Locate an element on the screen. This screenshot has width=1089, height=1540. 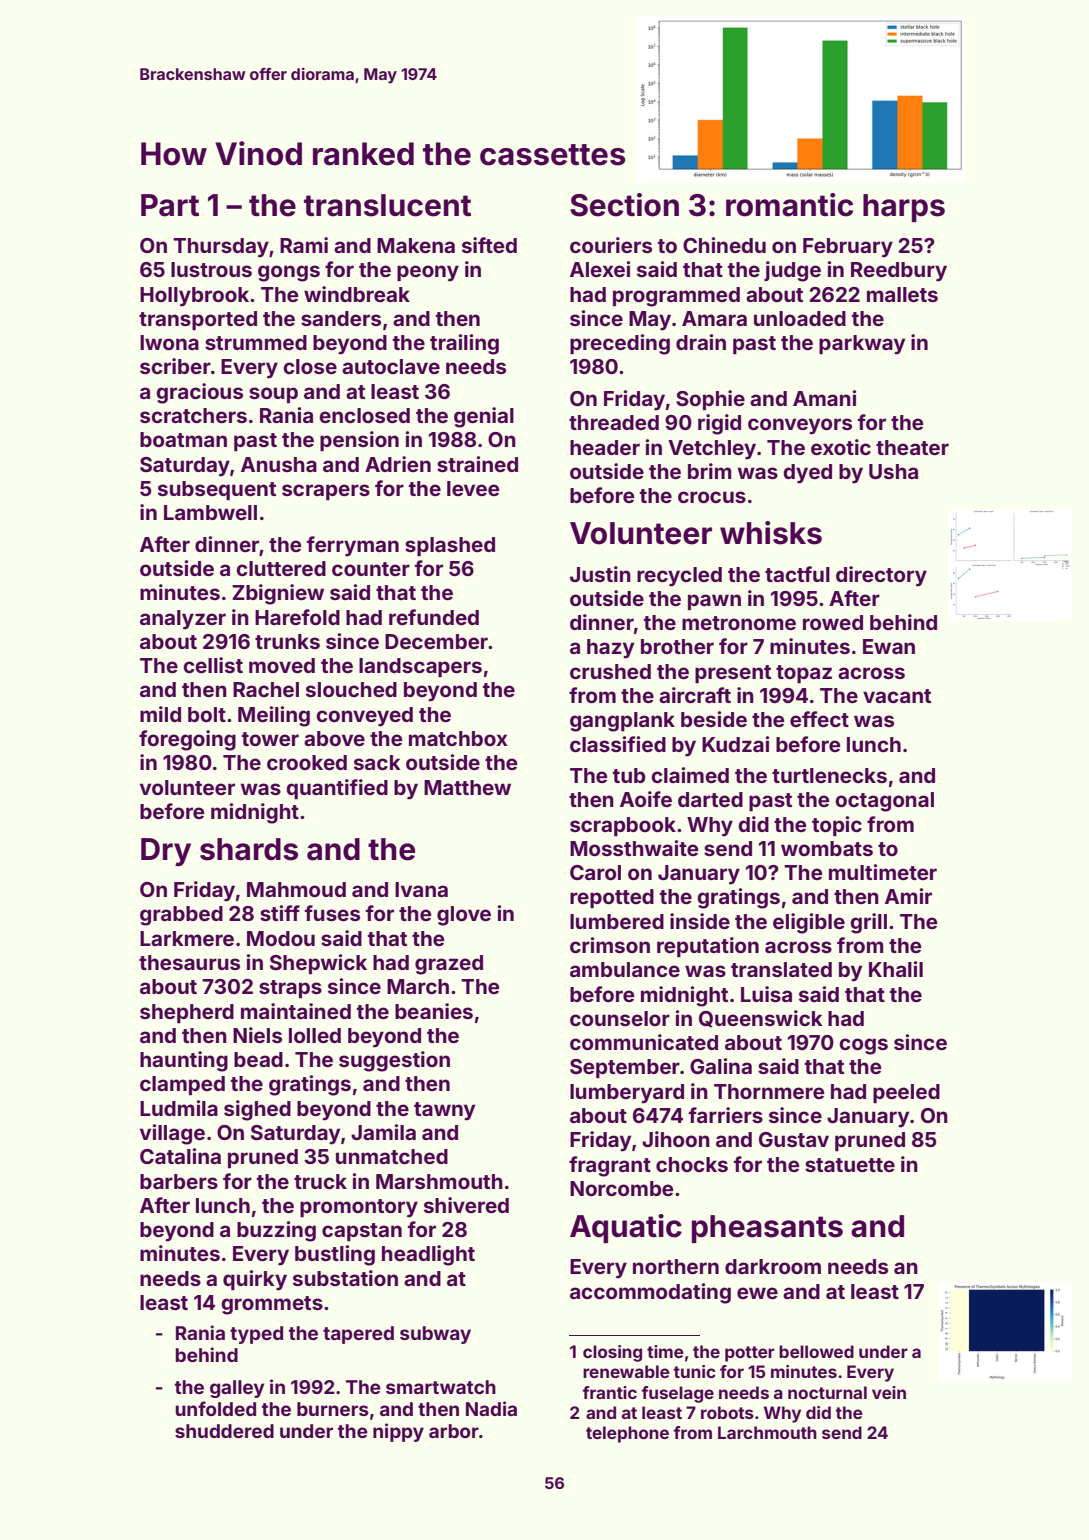
Section is located at coordinates (624, 205).
